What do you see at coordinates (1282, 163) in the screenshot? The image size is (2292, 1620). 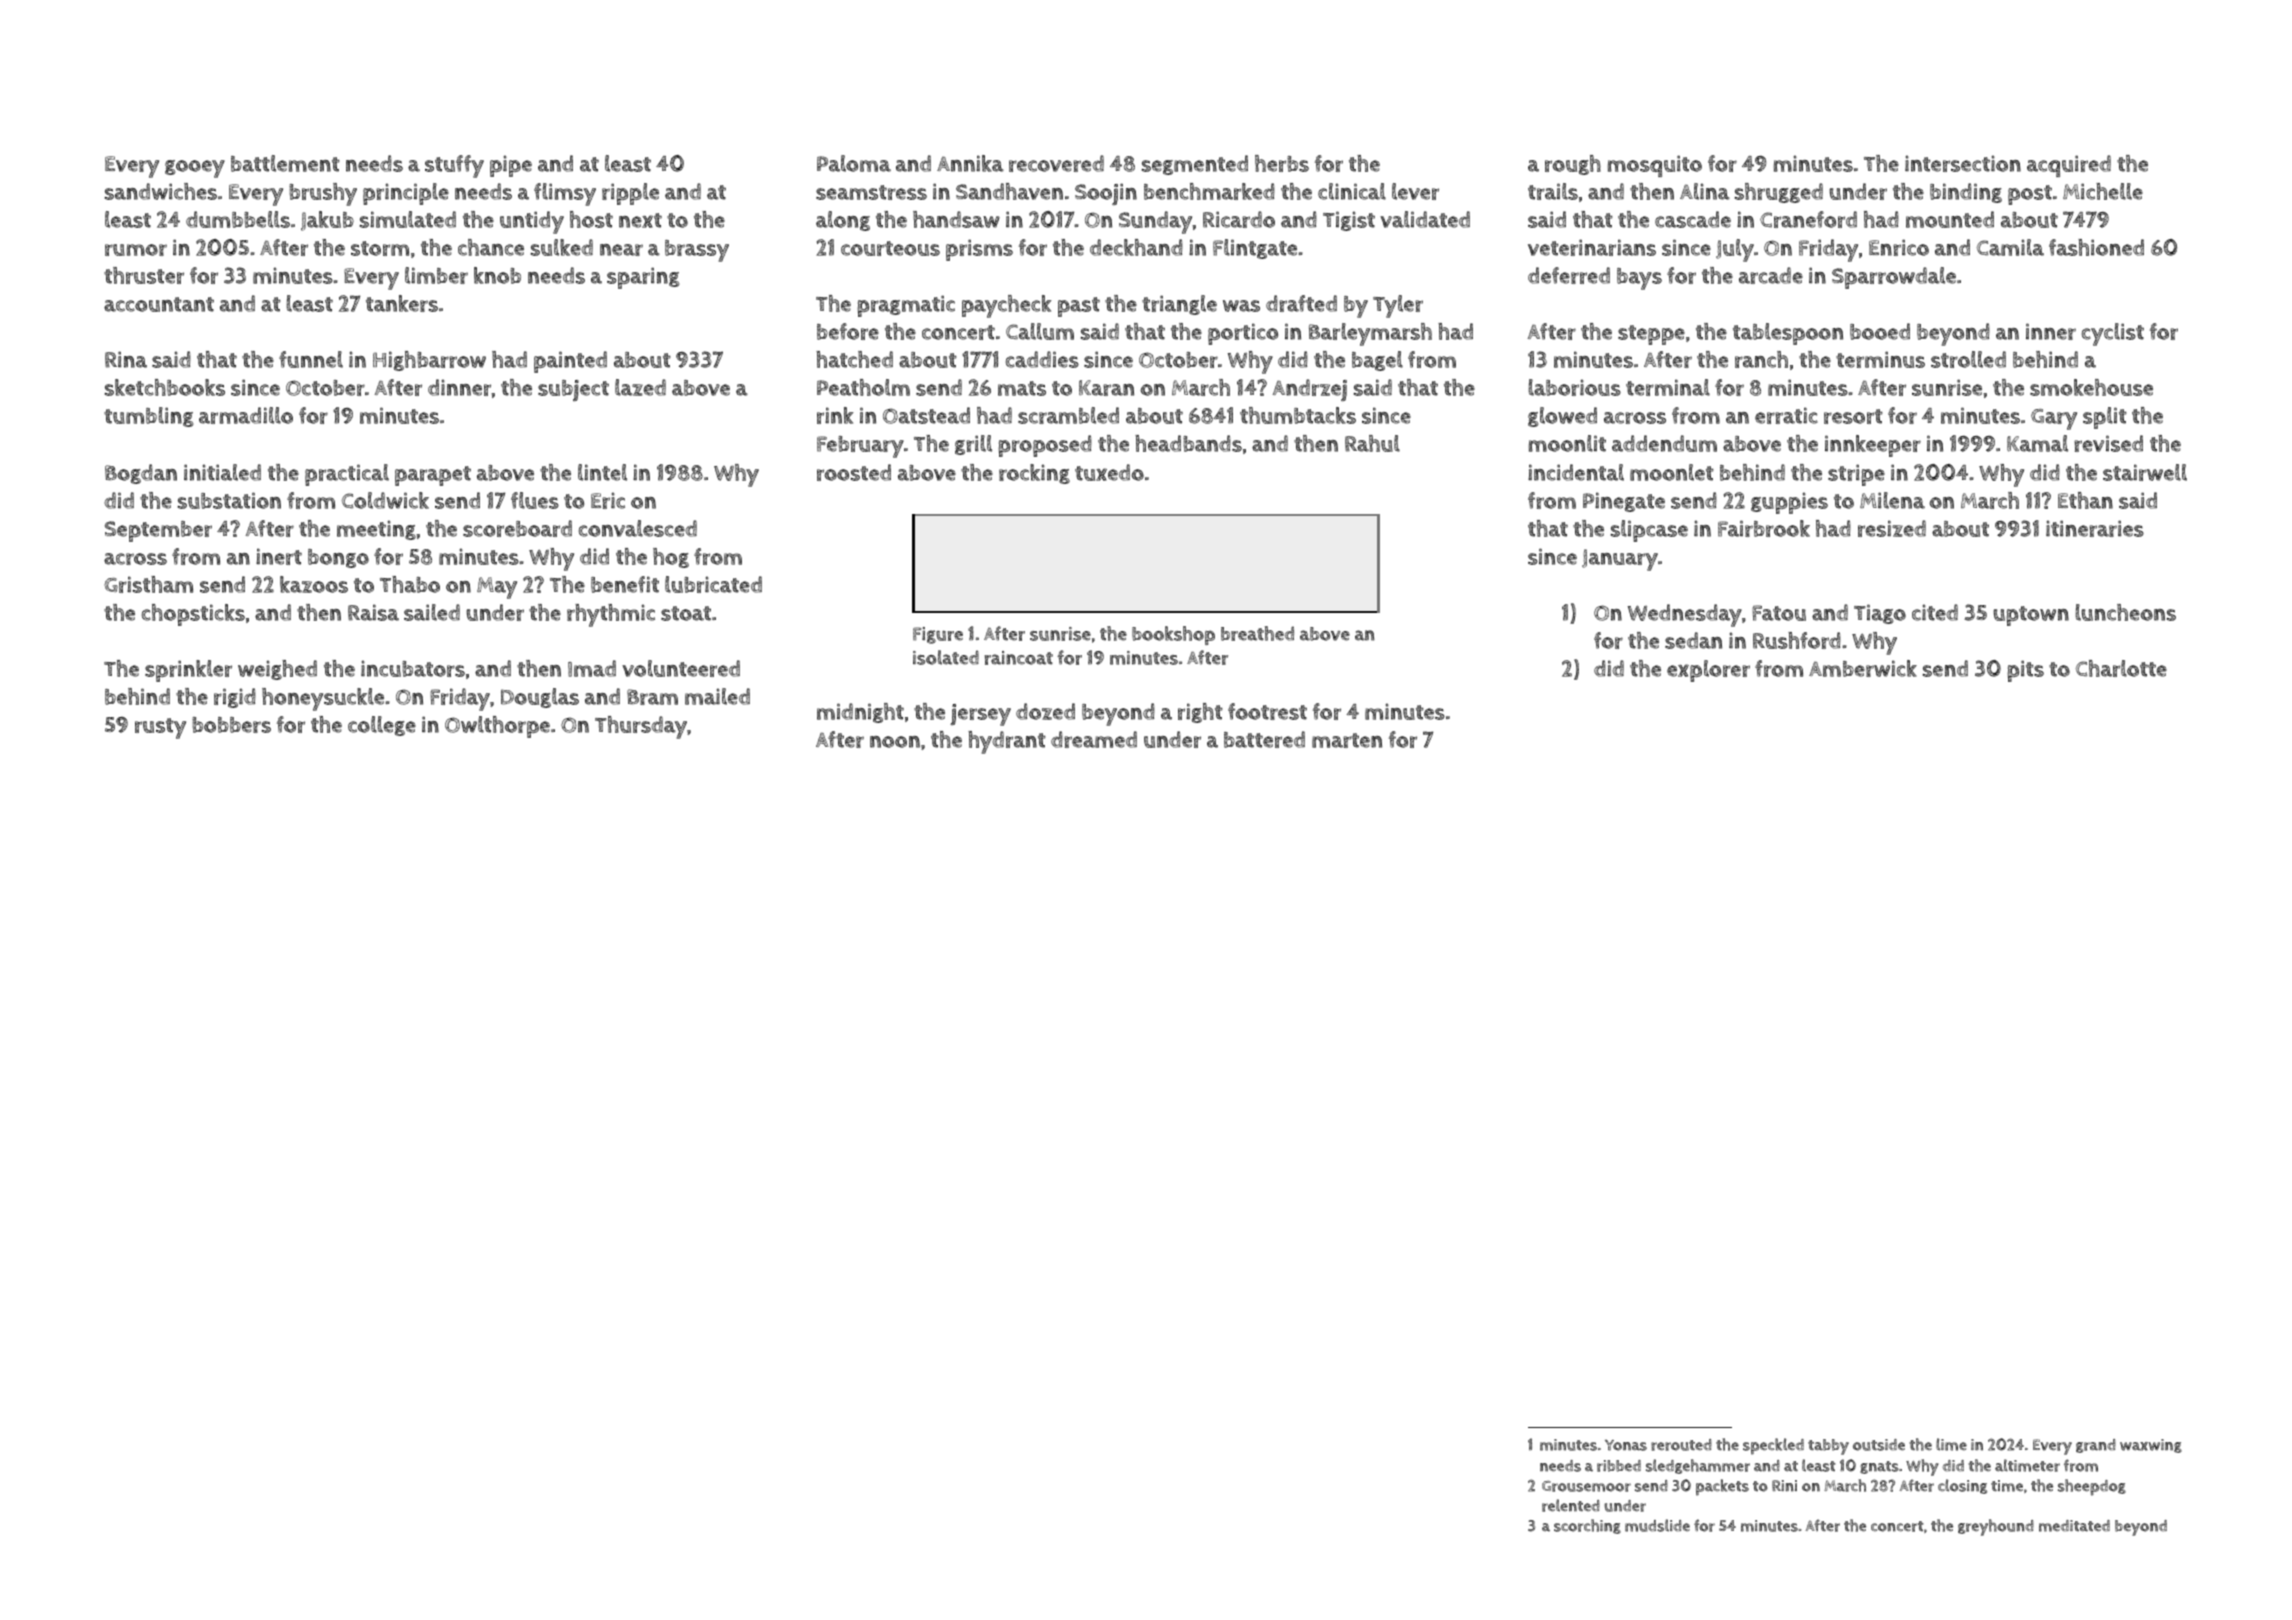 I see `herbs` at bounding box center [1282, 163].
